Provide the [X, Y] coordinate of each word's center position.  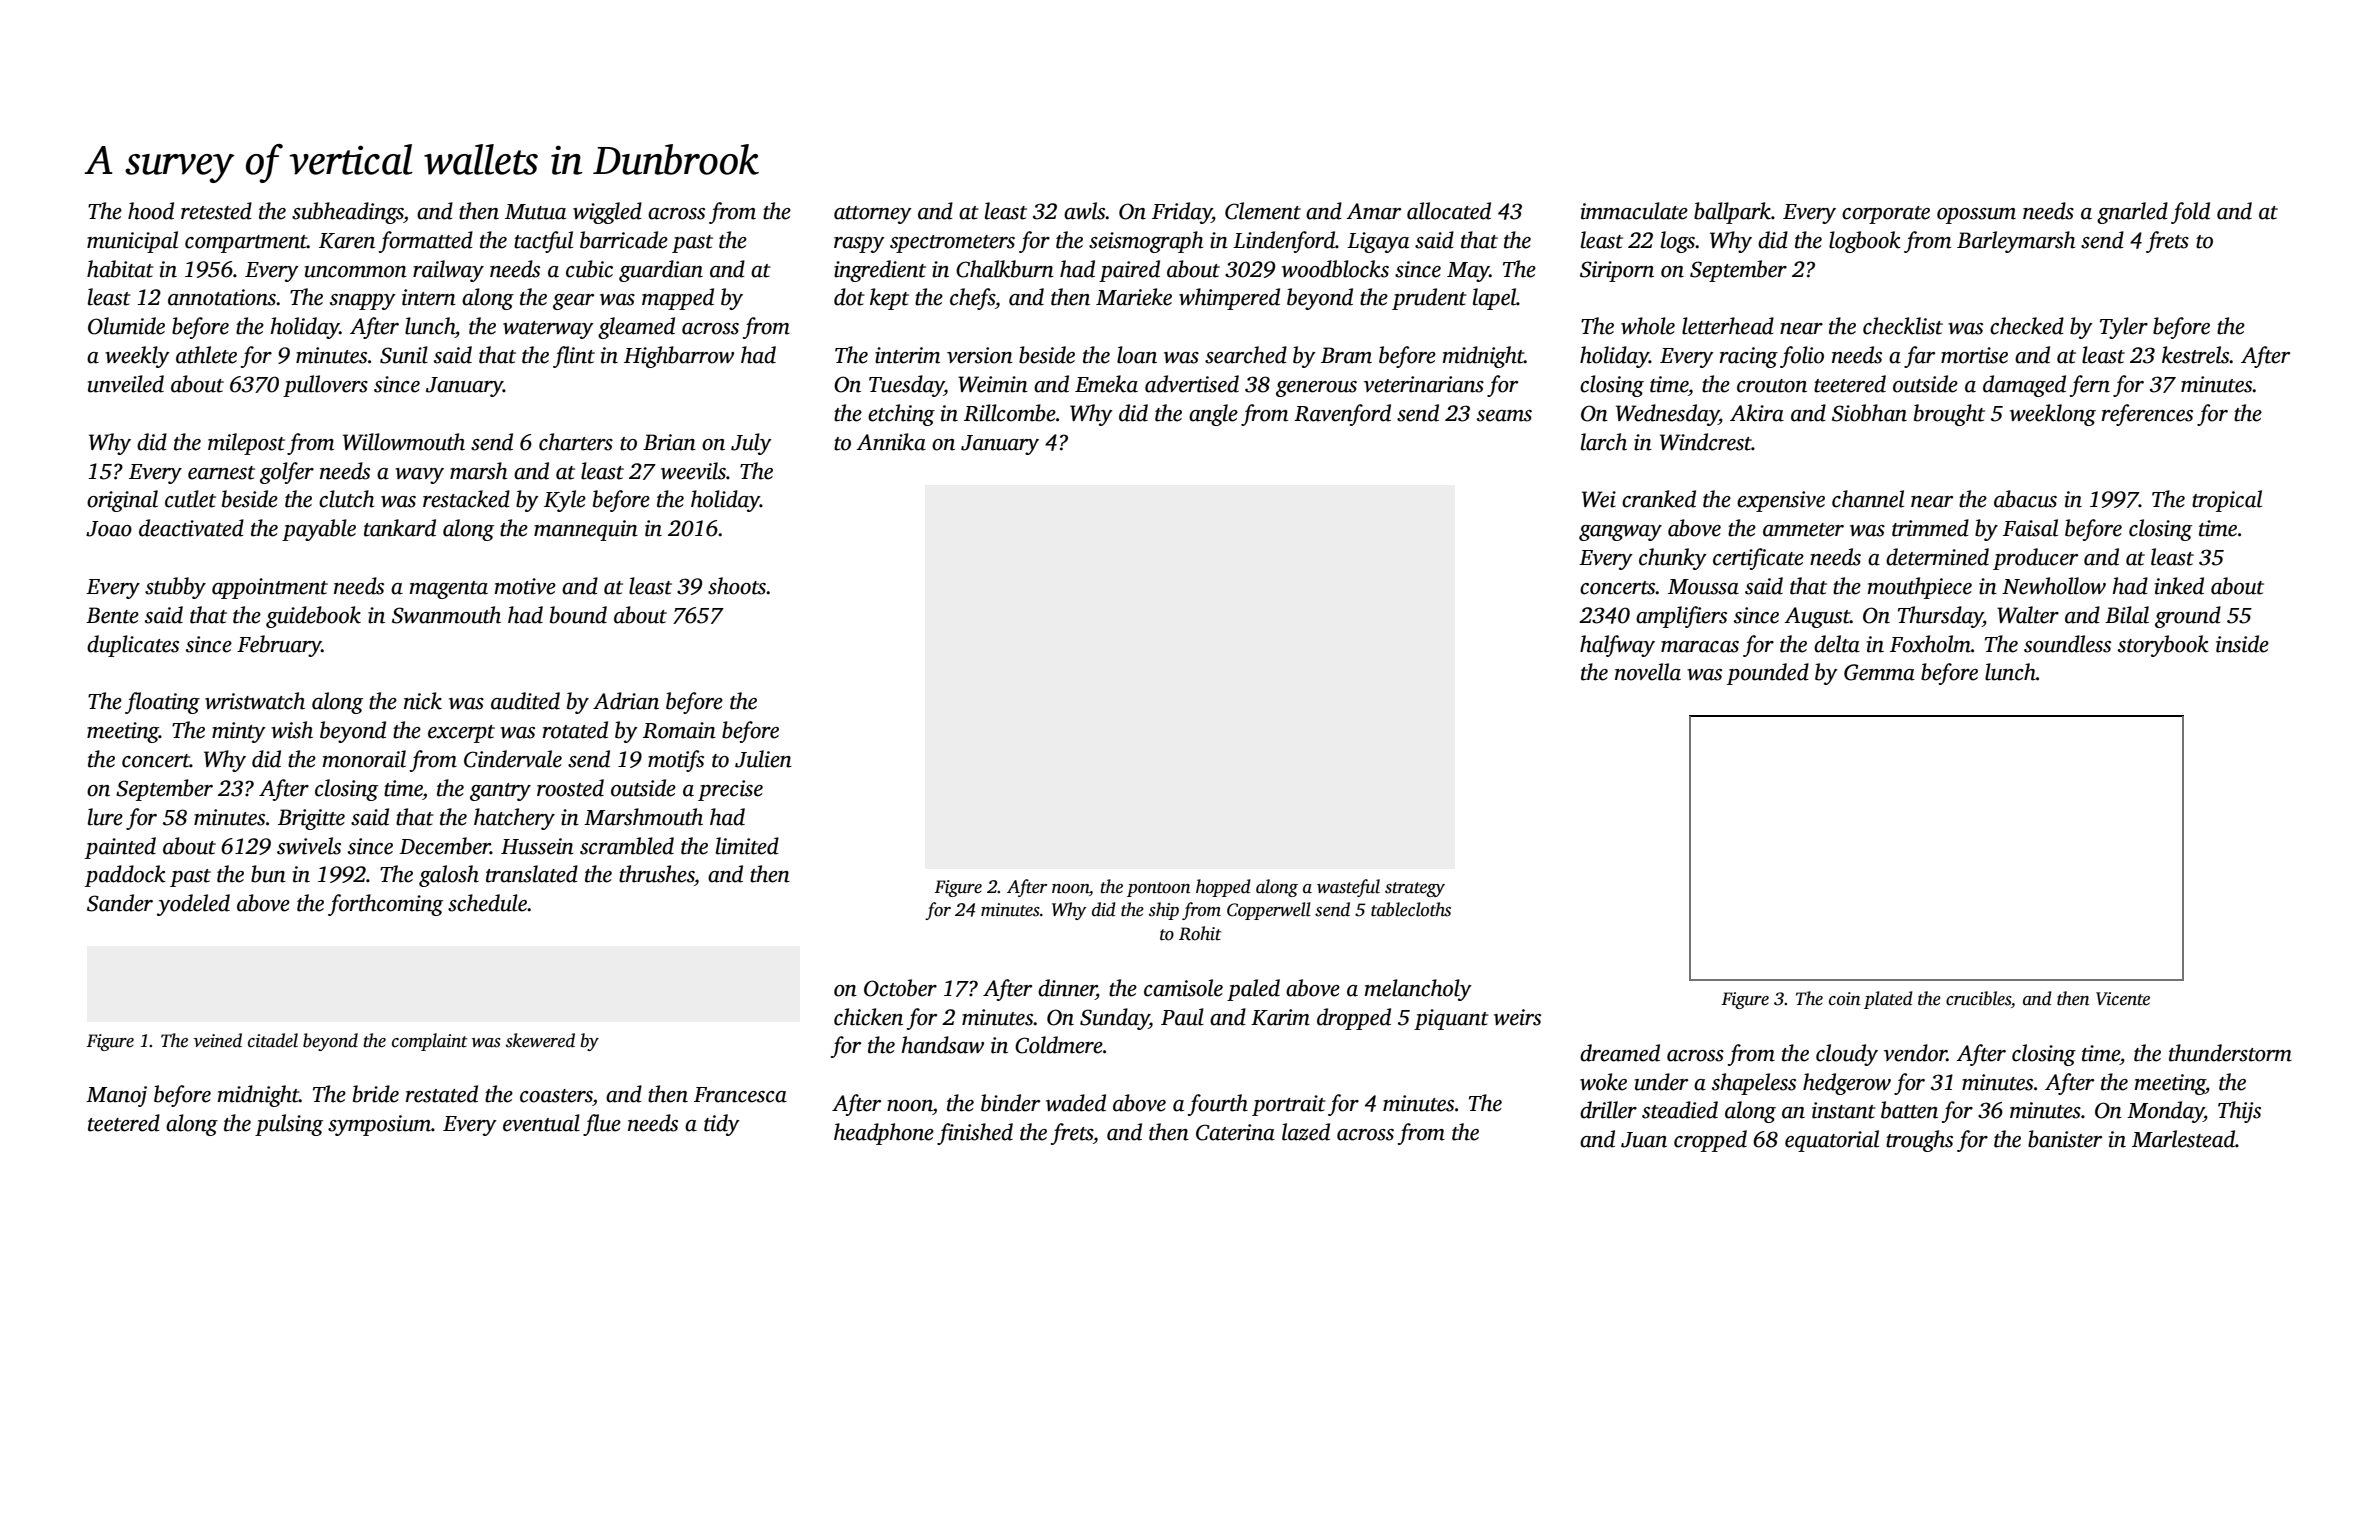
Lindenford [1284, 242]
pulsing [289, 1125]
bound [578, 615]
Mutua [535, 212]
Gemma [1879, 672]
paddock [125, 876]
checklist [1903, 326]
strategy [1415, 889]
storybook [2163, 646]
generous [1316, 389]
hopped [1223, 888]
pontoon [1159, 889]
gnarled [2132, 213]
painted [120, 848]
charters [576, 442]
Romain [679, 730]
